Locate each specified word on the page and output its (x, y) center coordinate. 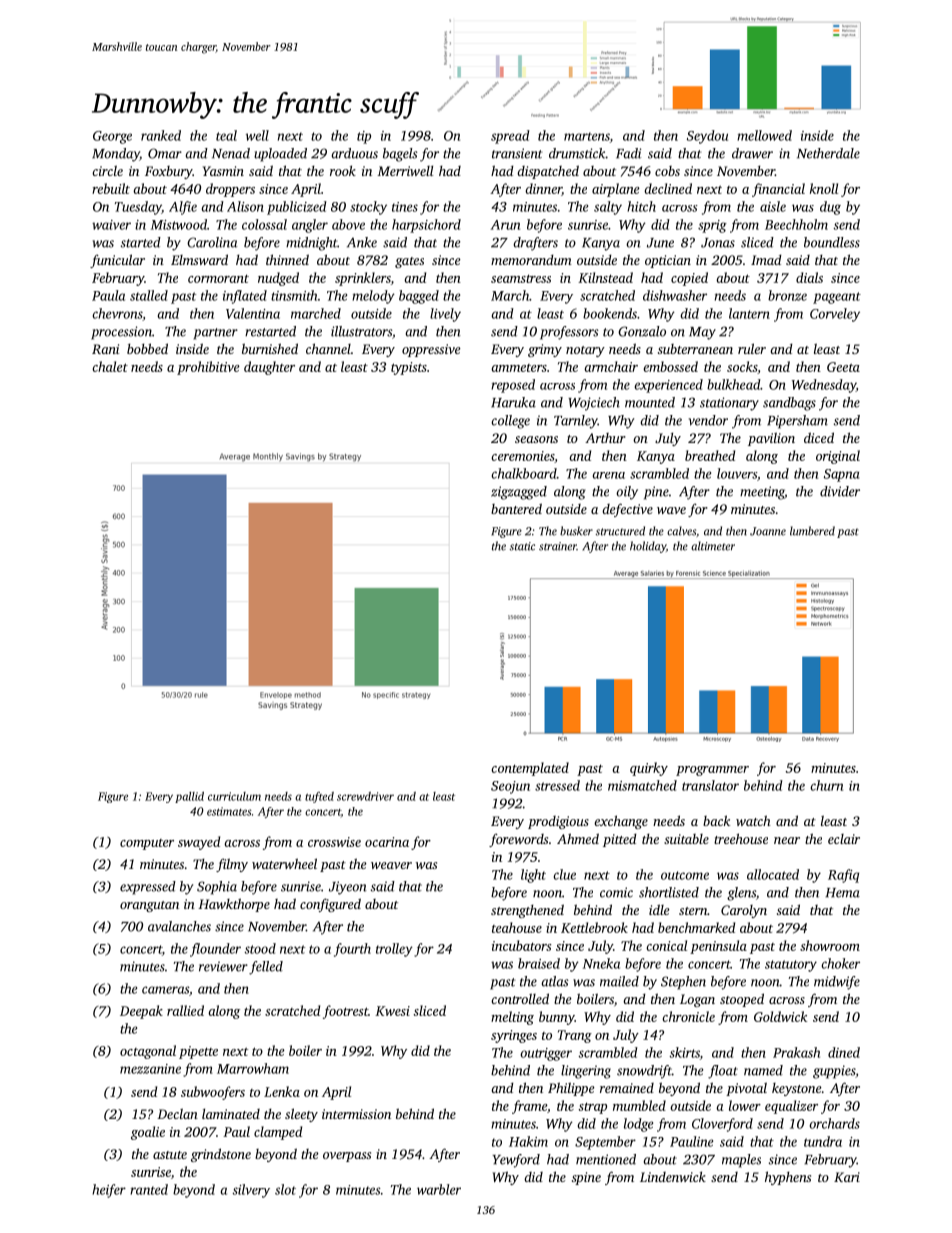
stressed (557, 785)
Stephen (683, 983)
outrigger (546, 1054)
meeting (762, 493)
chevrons (117, 313)
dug (830, 208)
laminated (231, 1113)
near (787, 840)
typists (409, 368)
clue (565, 874)
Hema (842, 893)
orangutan (149, 906)
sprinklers (363, 279)
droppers (230, 190)
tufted (319, 797)
